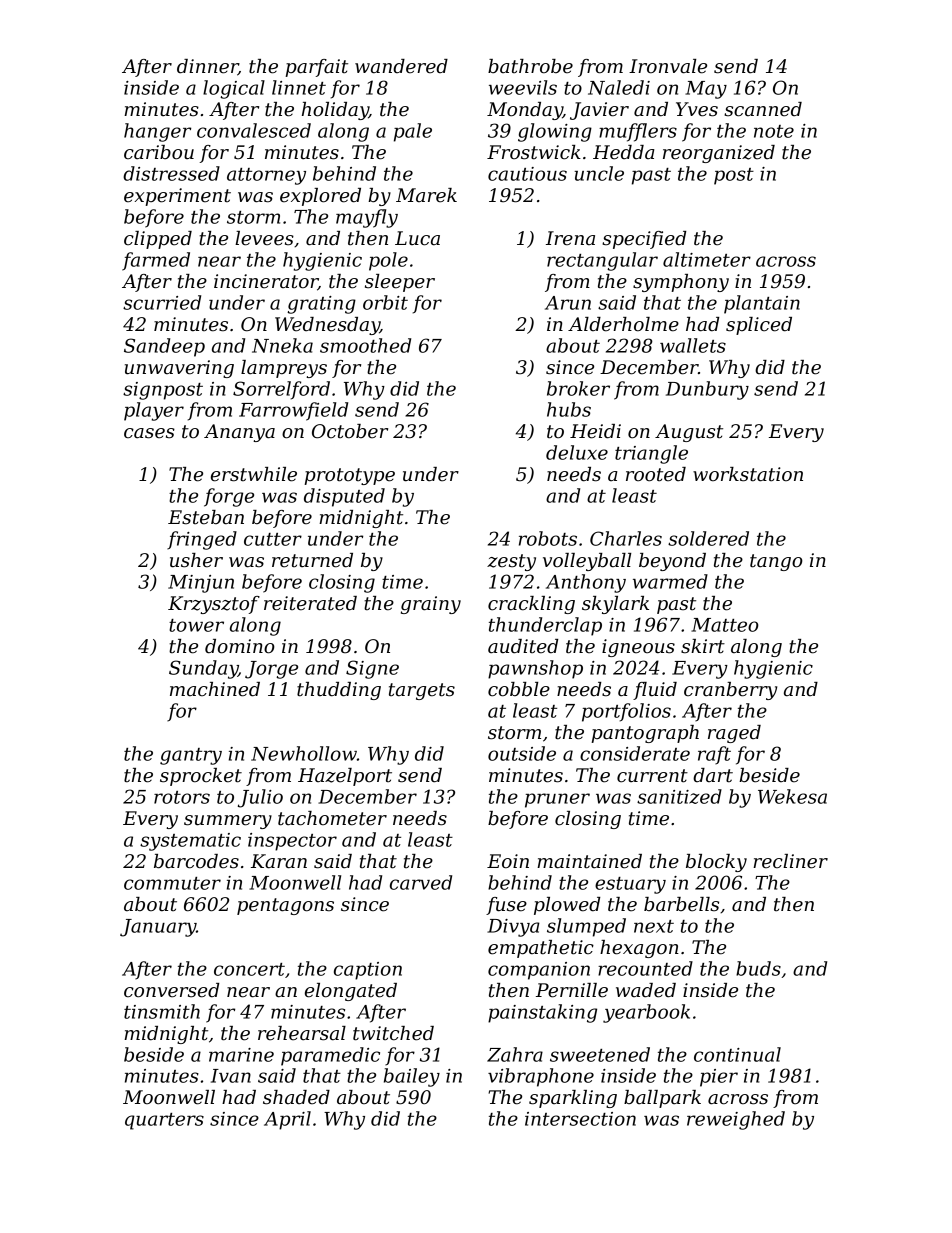 Image resolution: width=952 pixels, height=1233 pixels. I want to click on commuter, so click(172, 883).
